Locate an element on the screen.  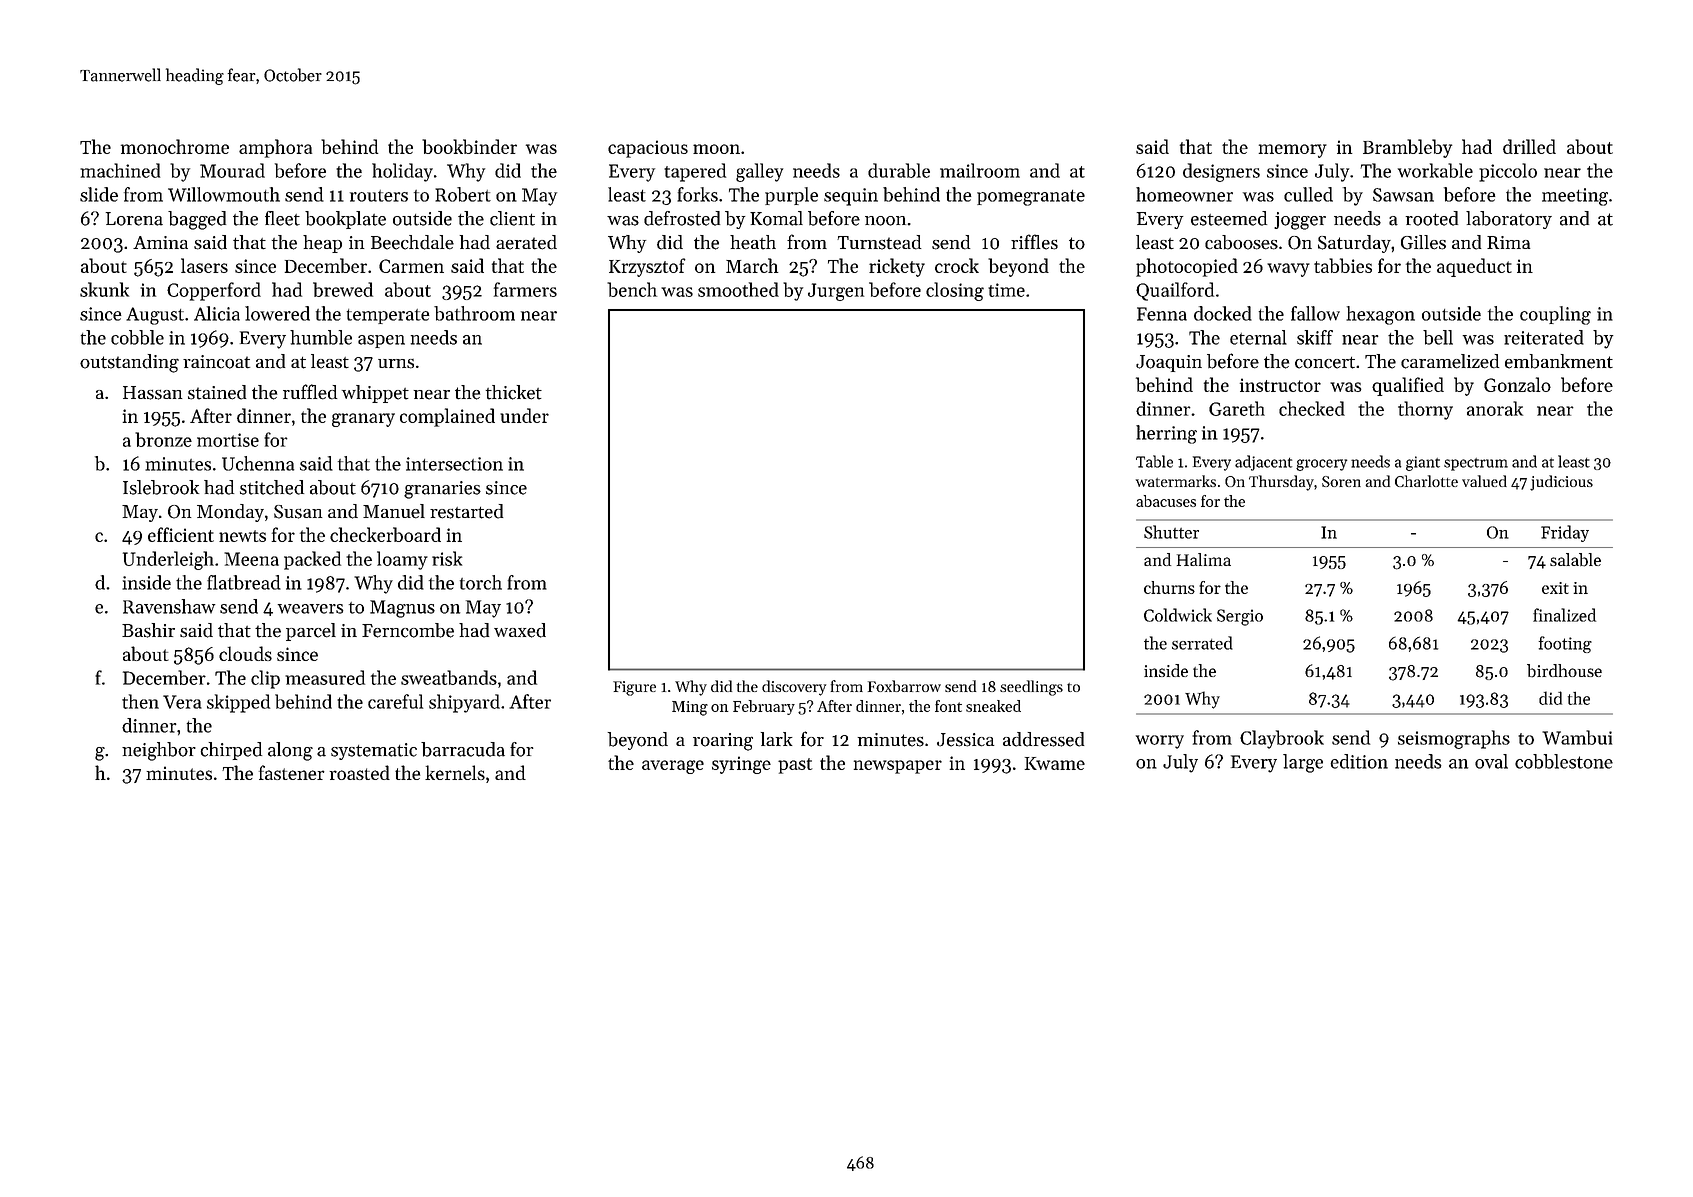
defrosted is located at coordinates (682, 218).
